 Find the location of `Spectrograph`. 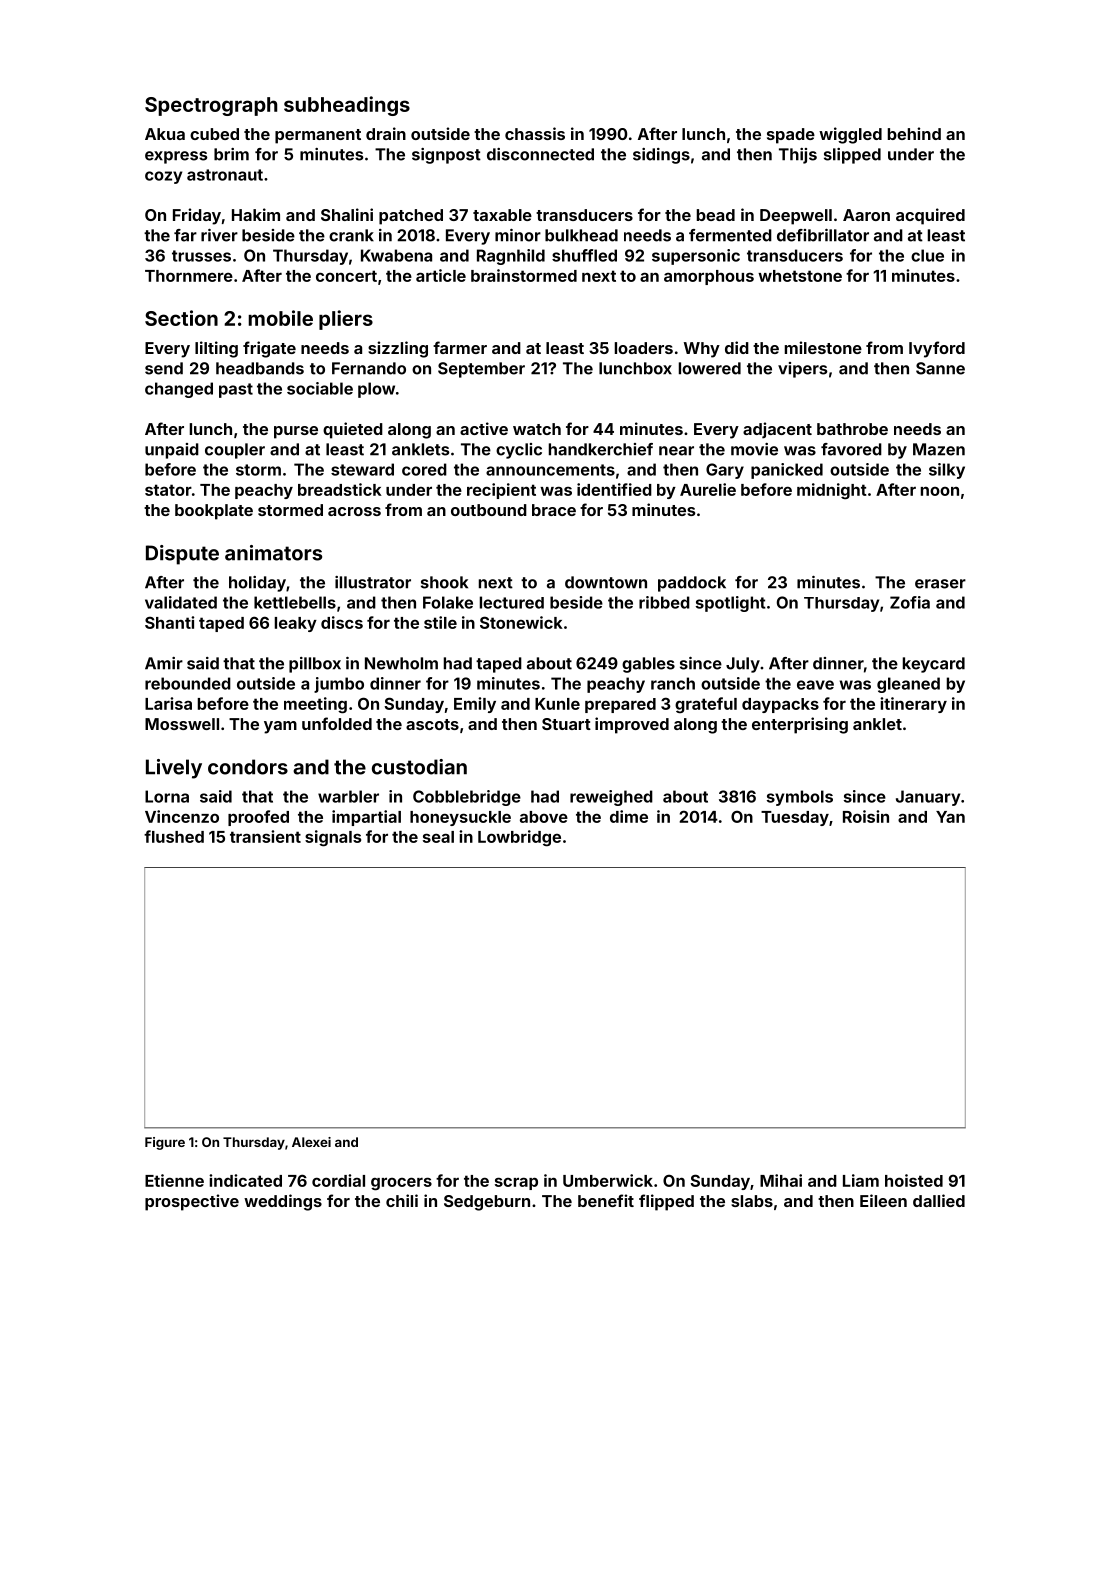

Spectrograph is located at coordinates (211, 106).
